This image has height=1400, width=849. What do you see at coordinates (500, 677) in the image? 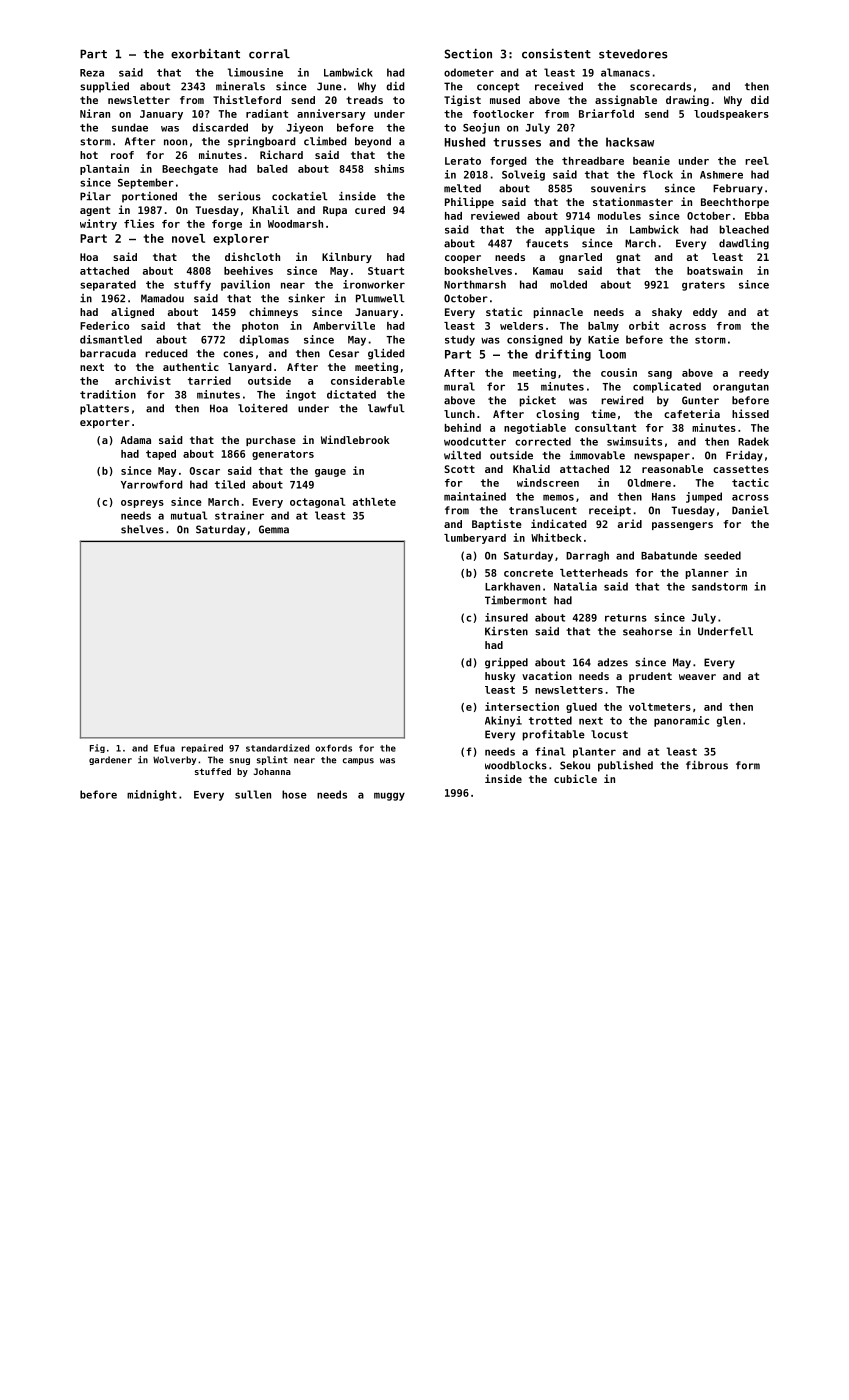
I see `husky` at bounding box center [500, 677].
